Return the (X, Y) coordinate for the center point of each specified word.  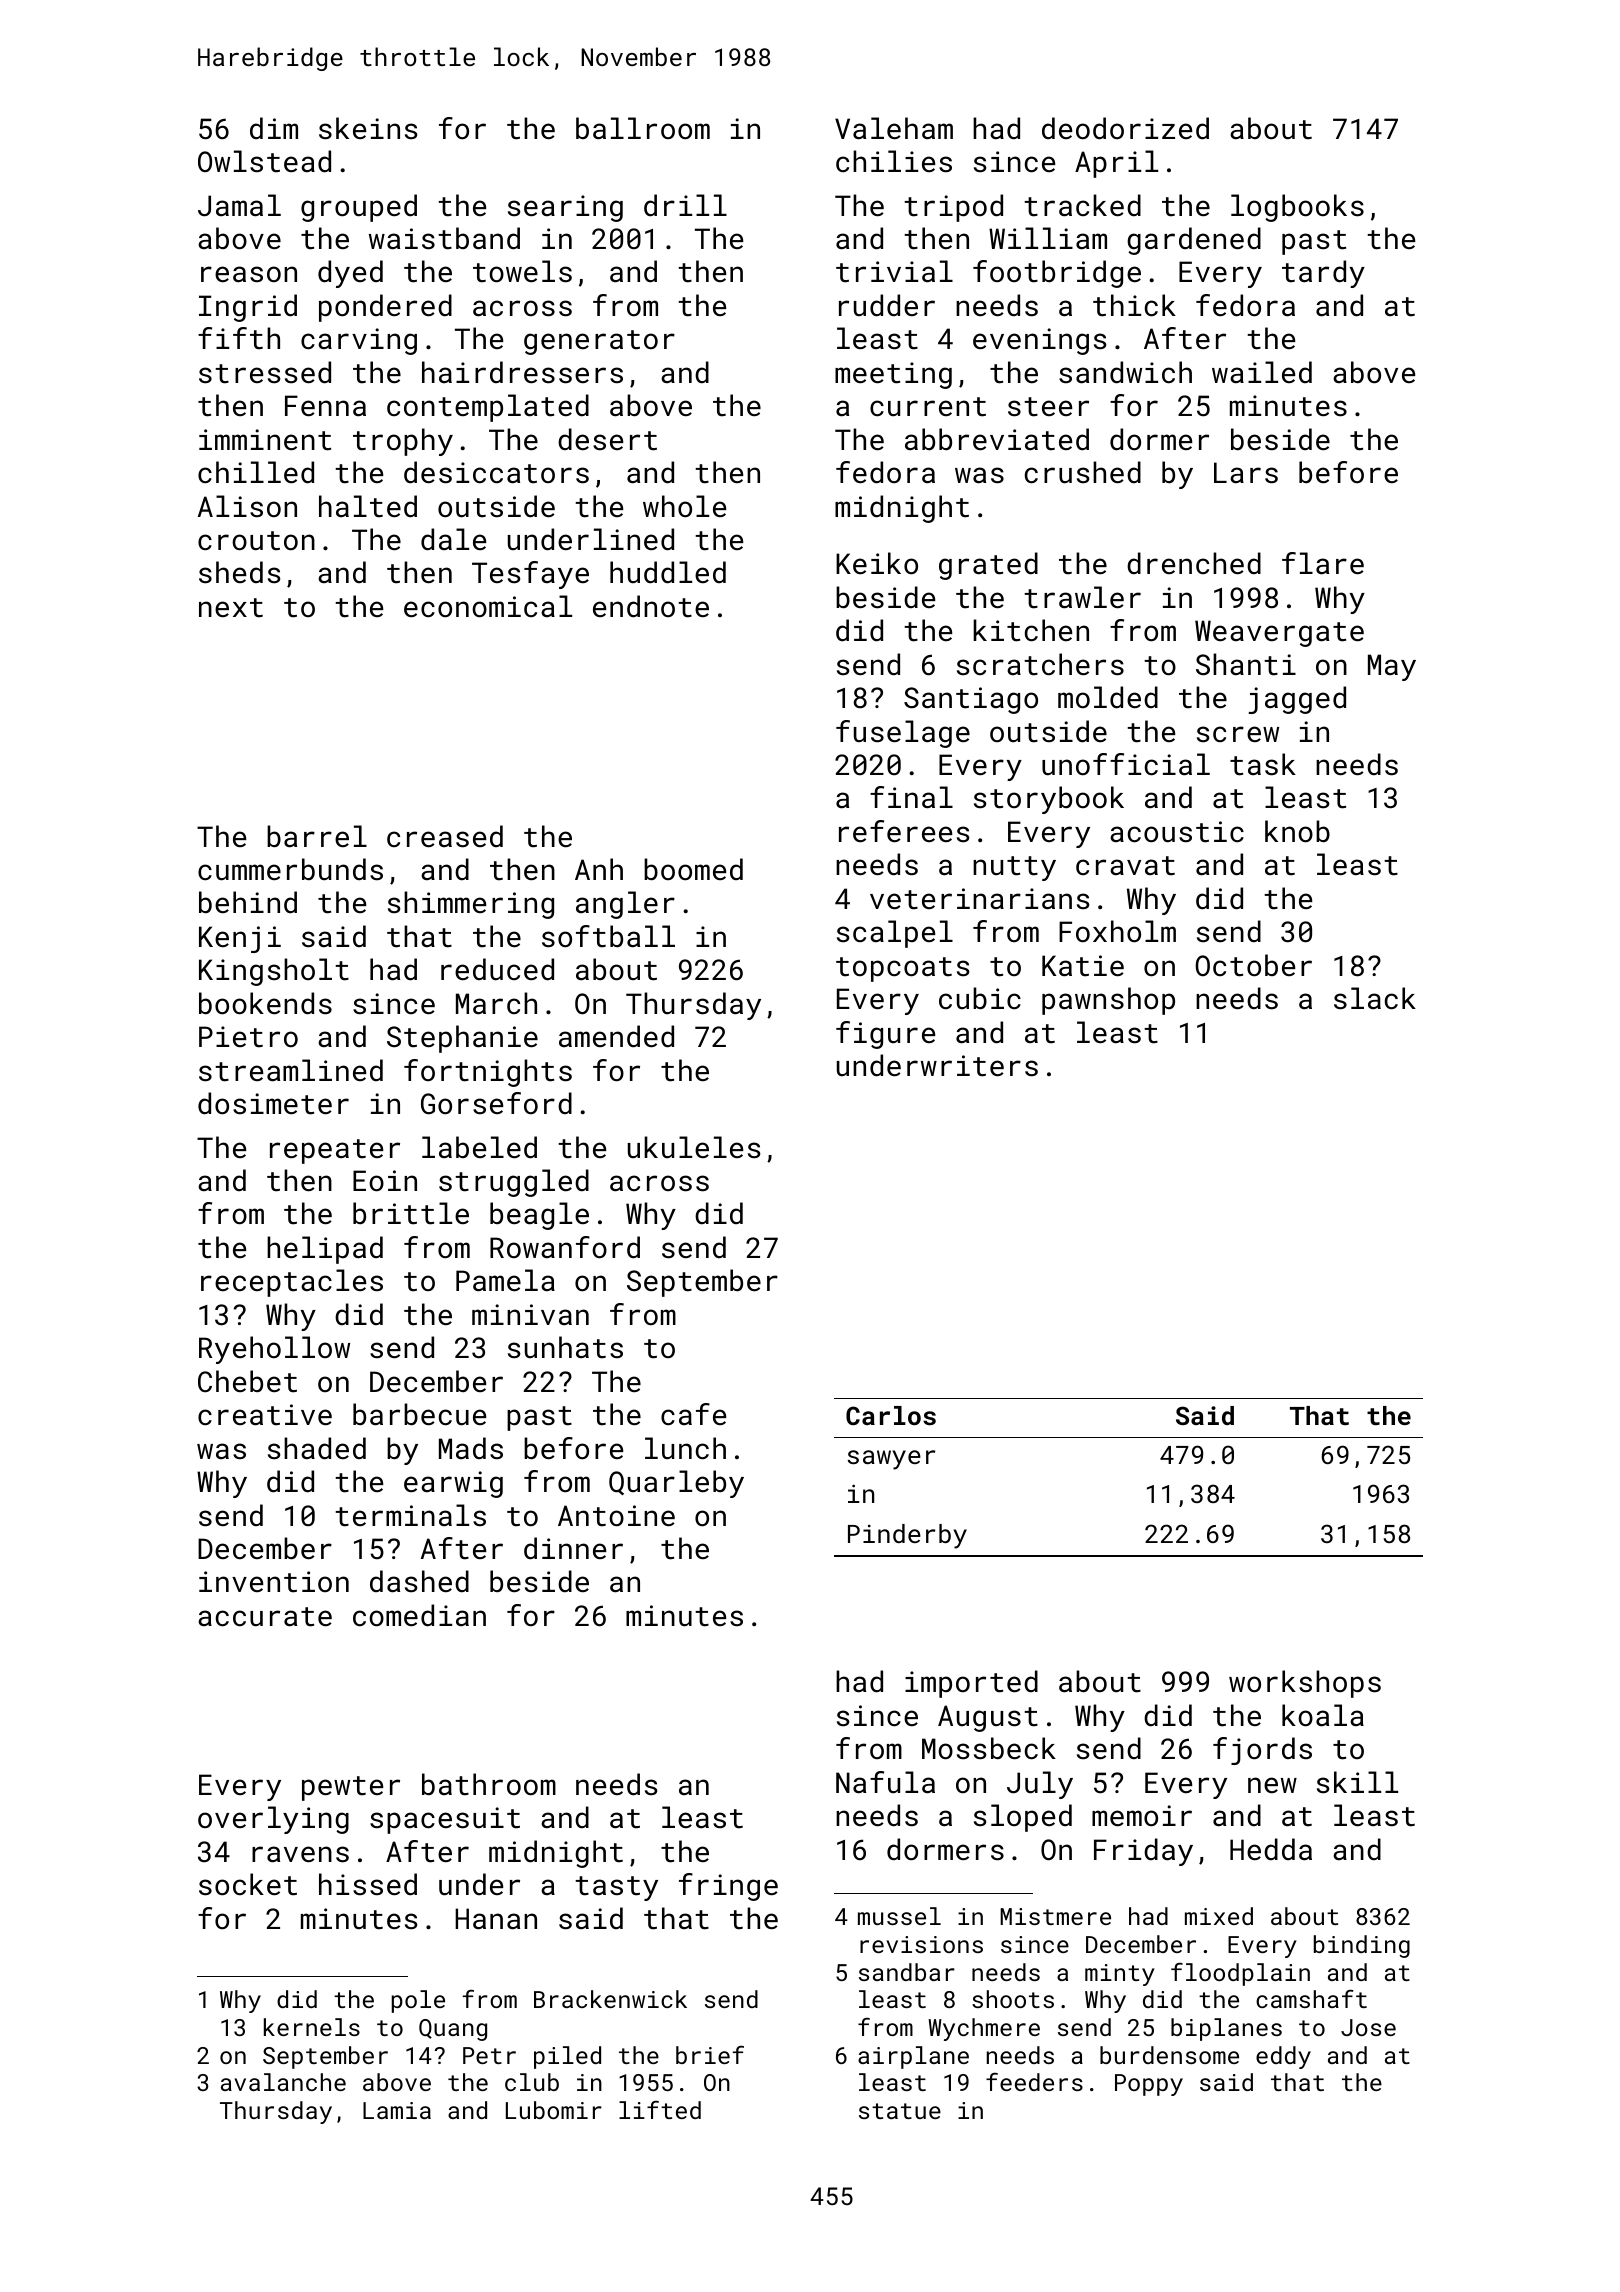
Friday (1143, 1852)
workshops (1305, 1684)
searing (565, 208)
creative (265, 1415)
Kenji (240, 939)
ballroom (643, 128)
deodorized (1125, 128)
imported (971, 1684)
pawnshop (1108, 1001)
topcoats (903, 969)
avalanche (283, 2082)
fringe (728, 1887)
